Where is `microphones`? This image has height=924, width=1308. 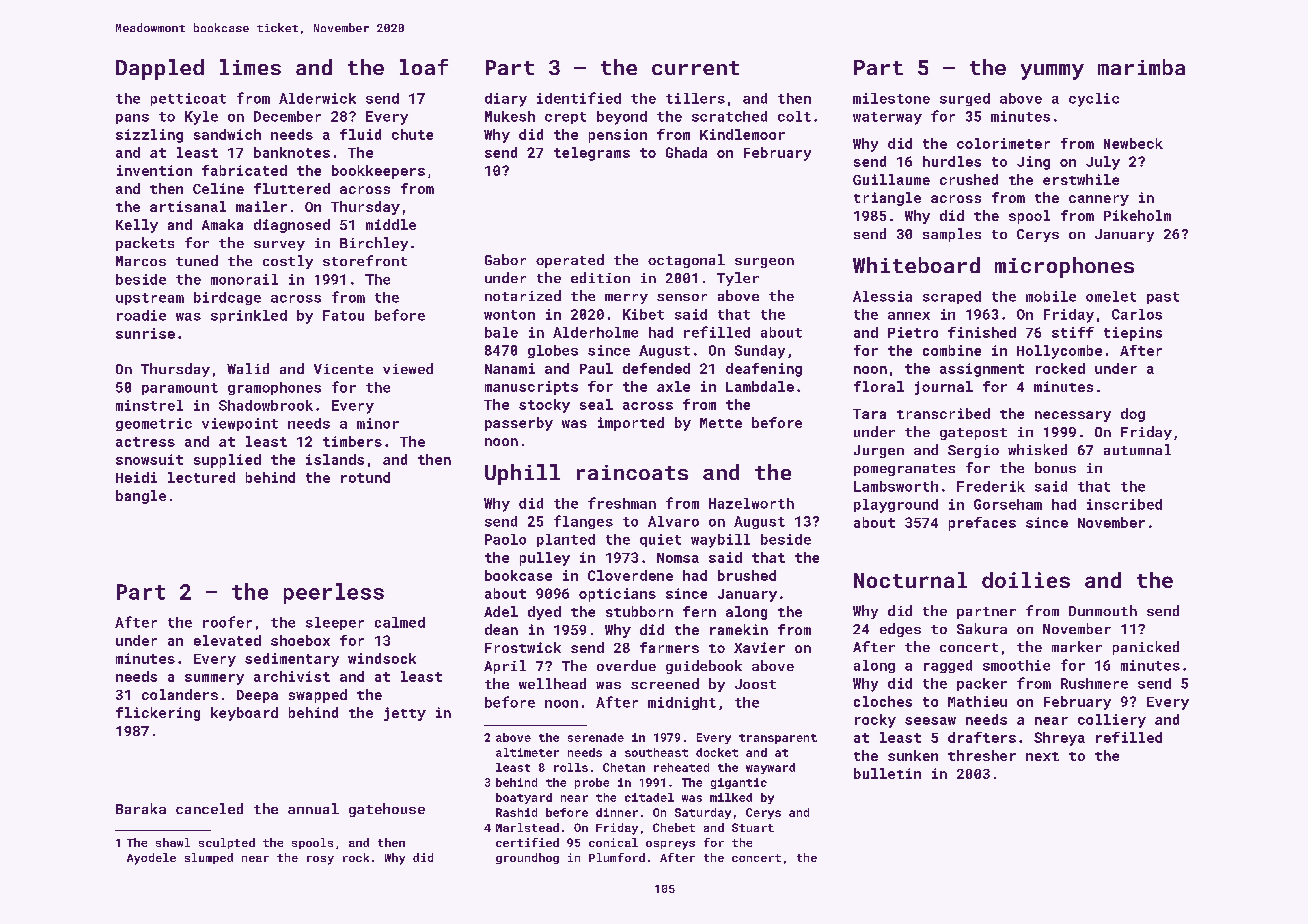 microphones is located at coordinates (1064, 267).
